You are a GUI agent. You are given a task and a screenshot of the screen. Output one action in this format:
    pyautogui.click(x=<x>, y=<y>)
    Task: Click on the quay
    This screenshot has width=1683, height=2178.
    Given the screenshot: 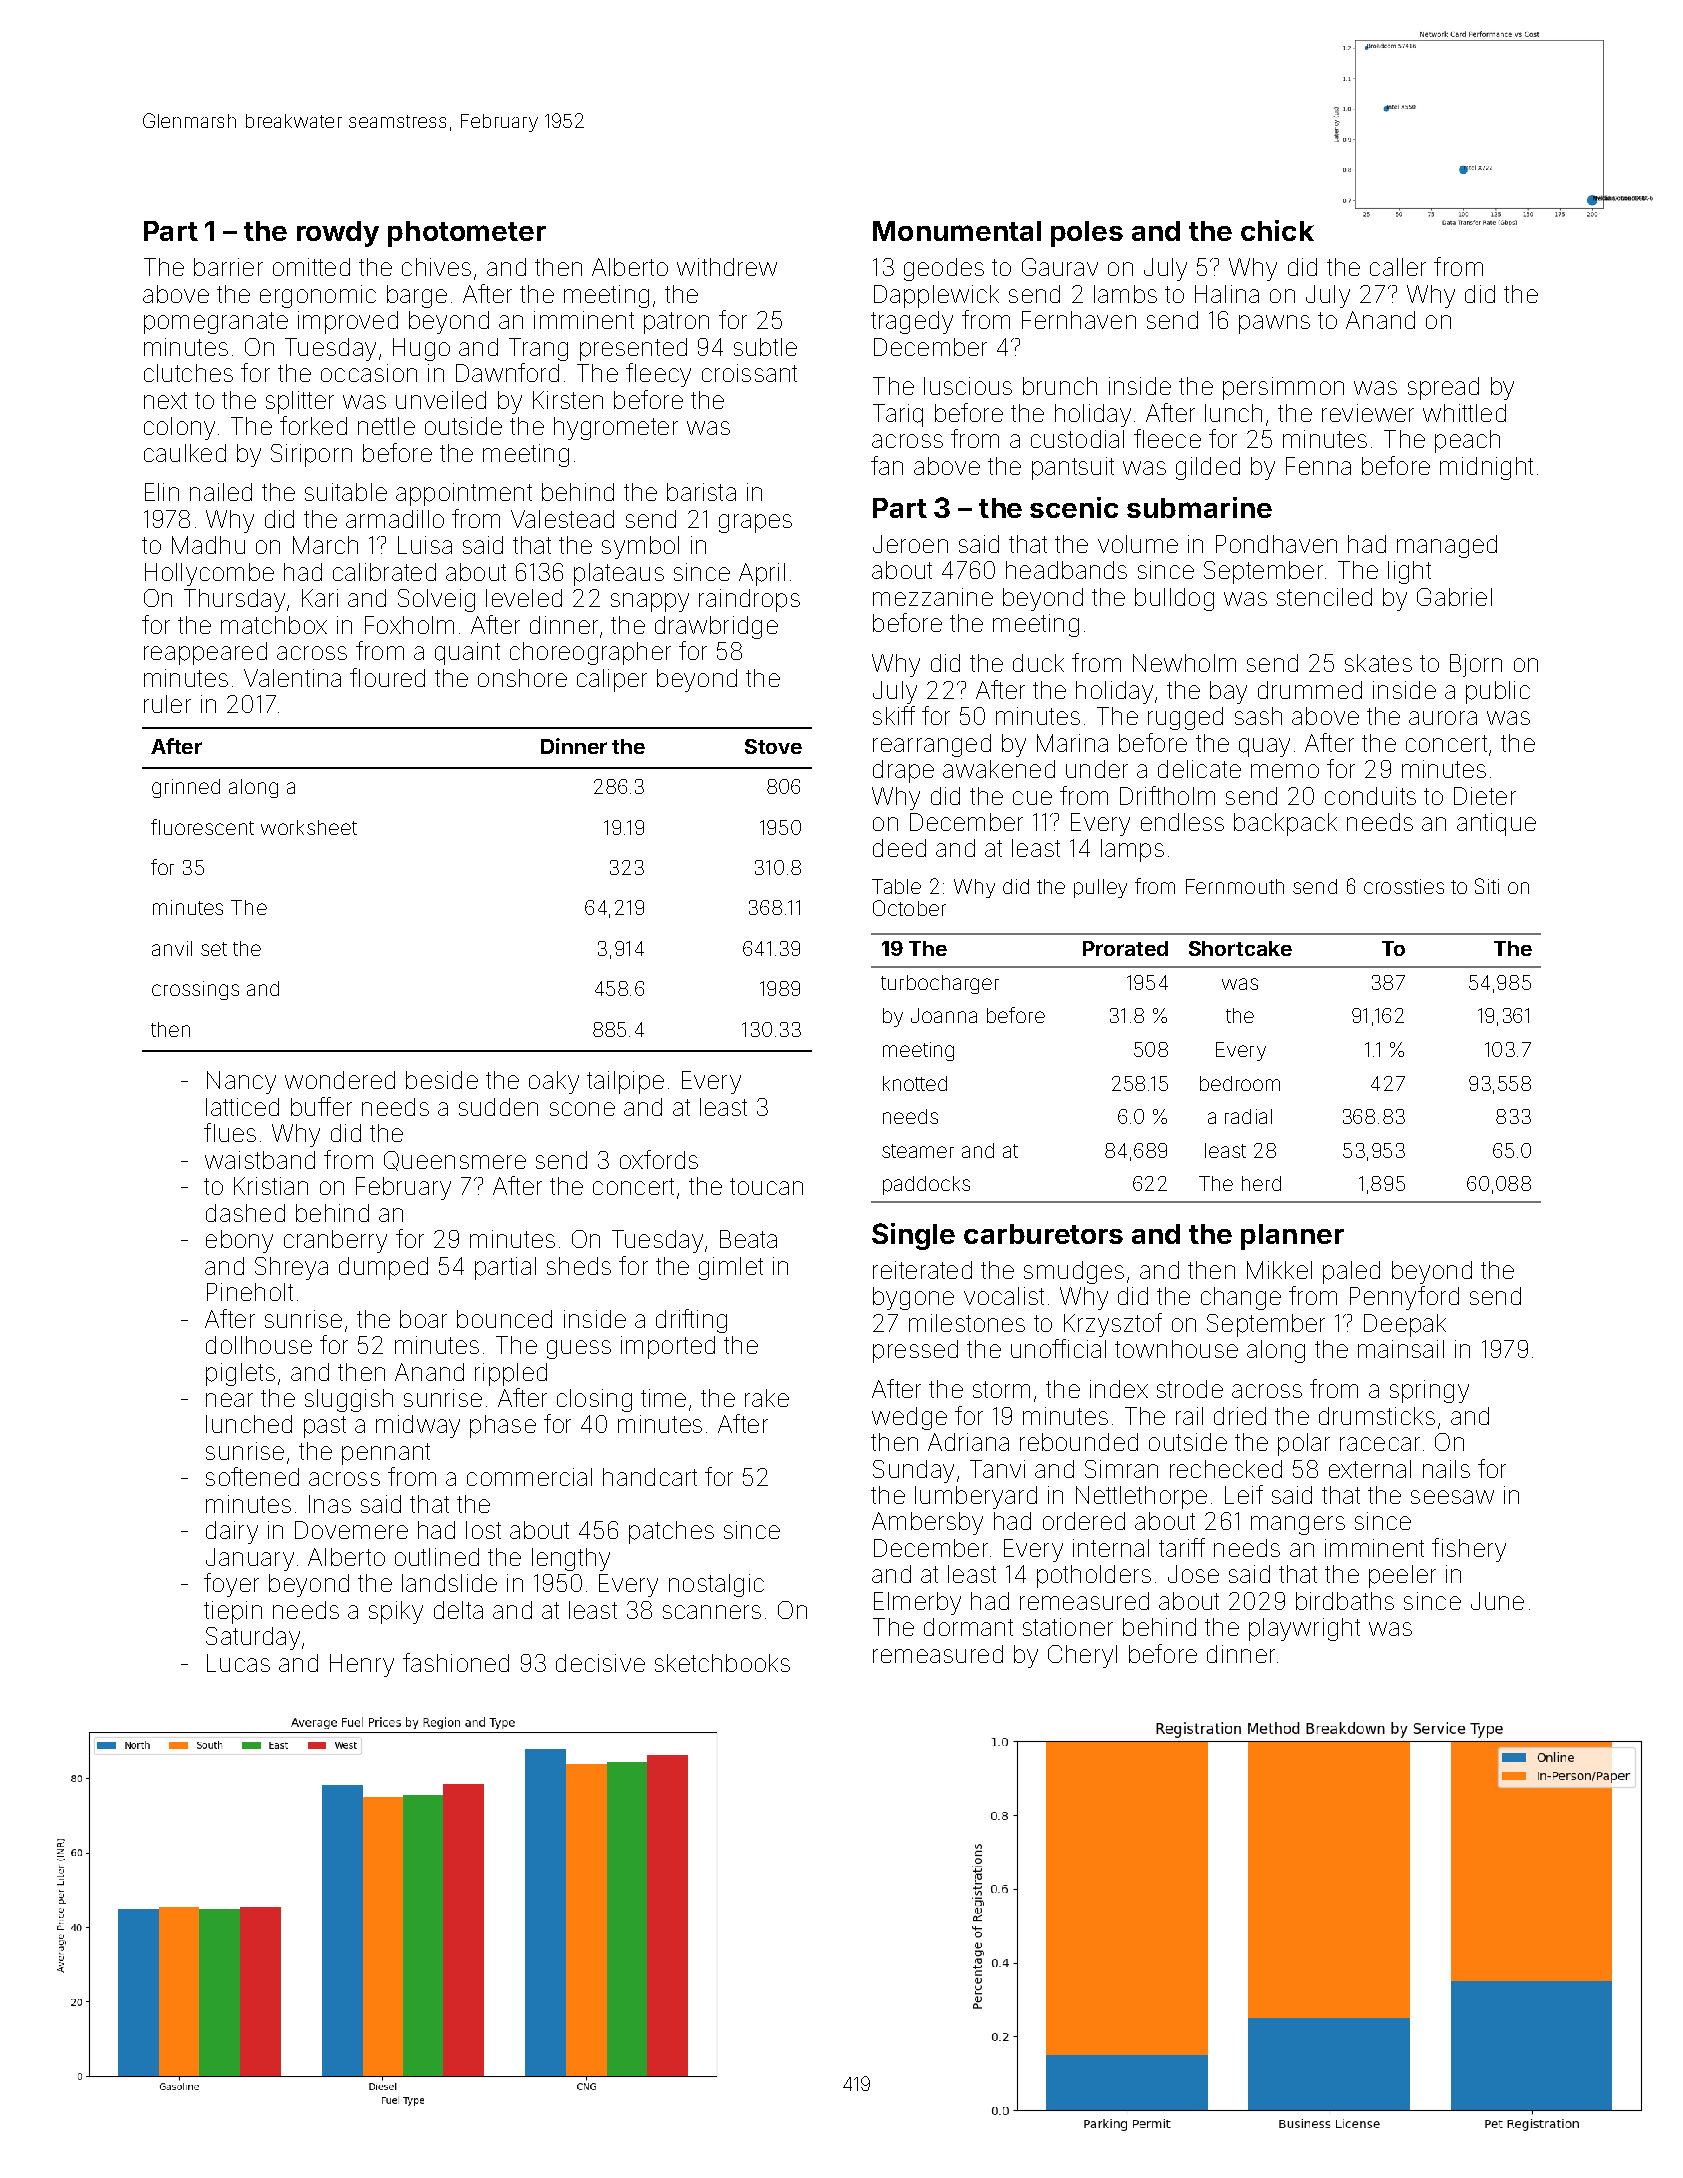 What is the action you would take?
    pyautogui.click(x=1264, y=747)
